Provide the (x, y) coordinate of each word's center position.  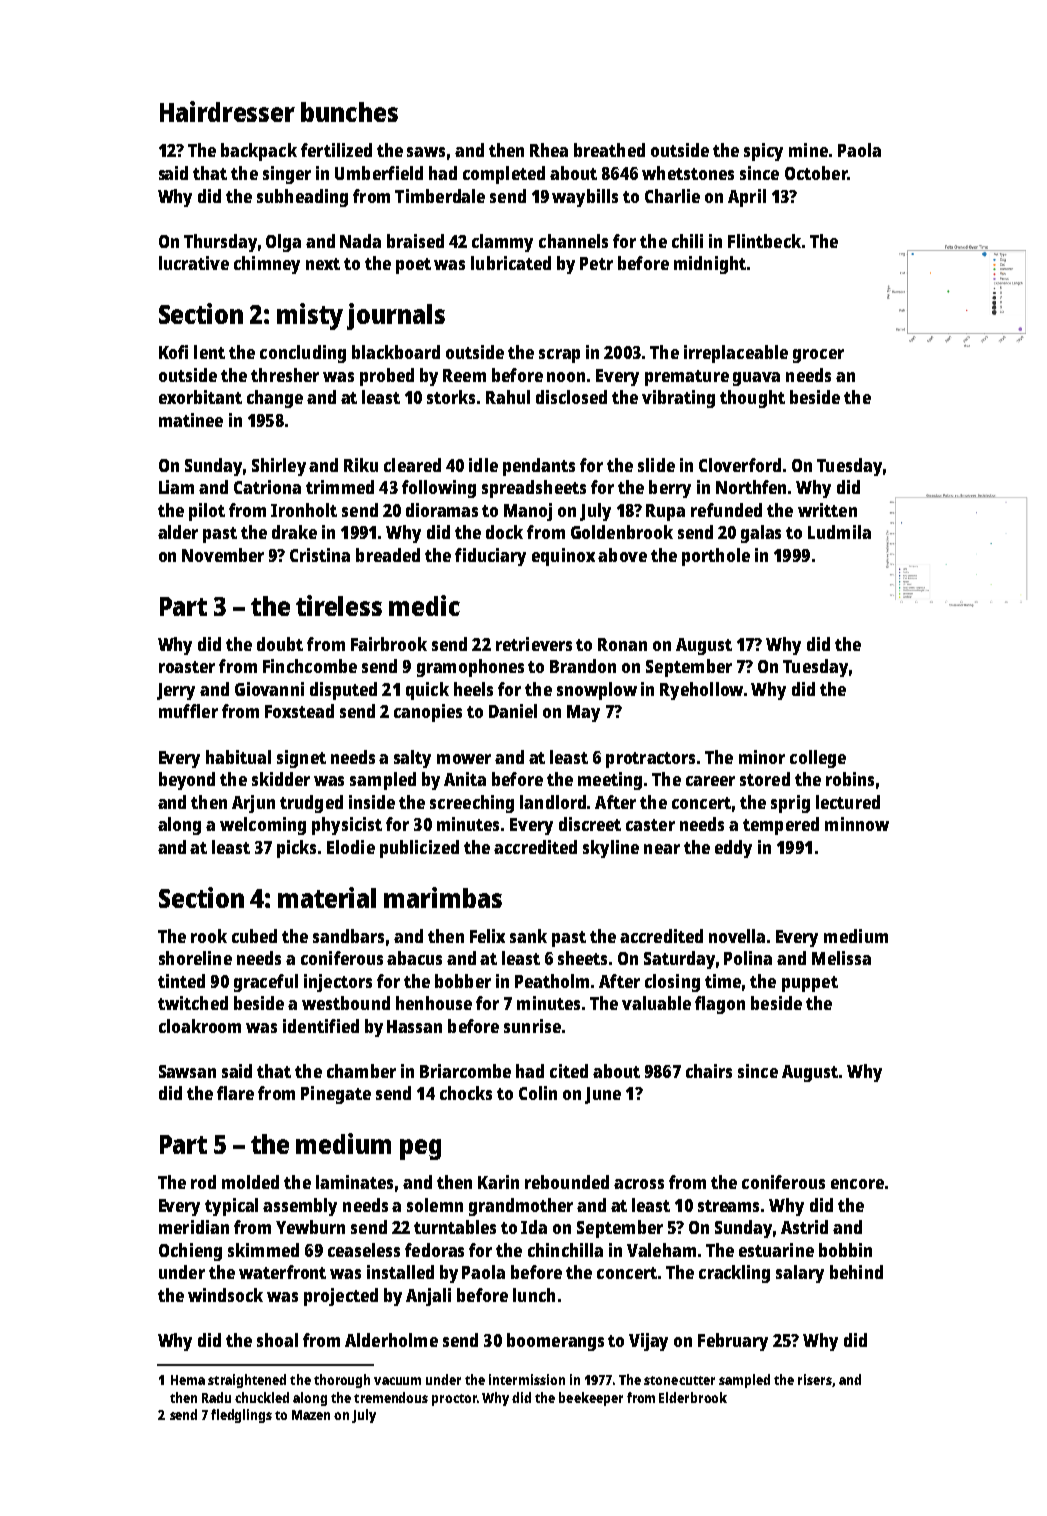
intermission (527, 1379)
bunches (349, 112)
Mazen (311, 1415)
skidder (281, 779)
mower (464, 759)
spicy (763, 152)
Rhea (549, 150)
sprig (790, 804)
